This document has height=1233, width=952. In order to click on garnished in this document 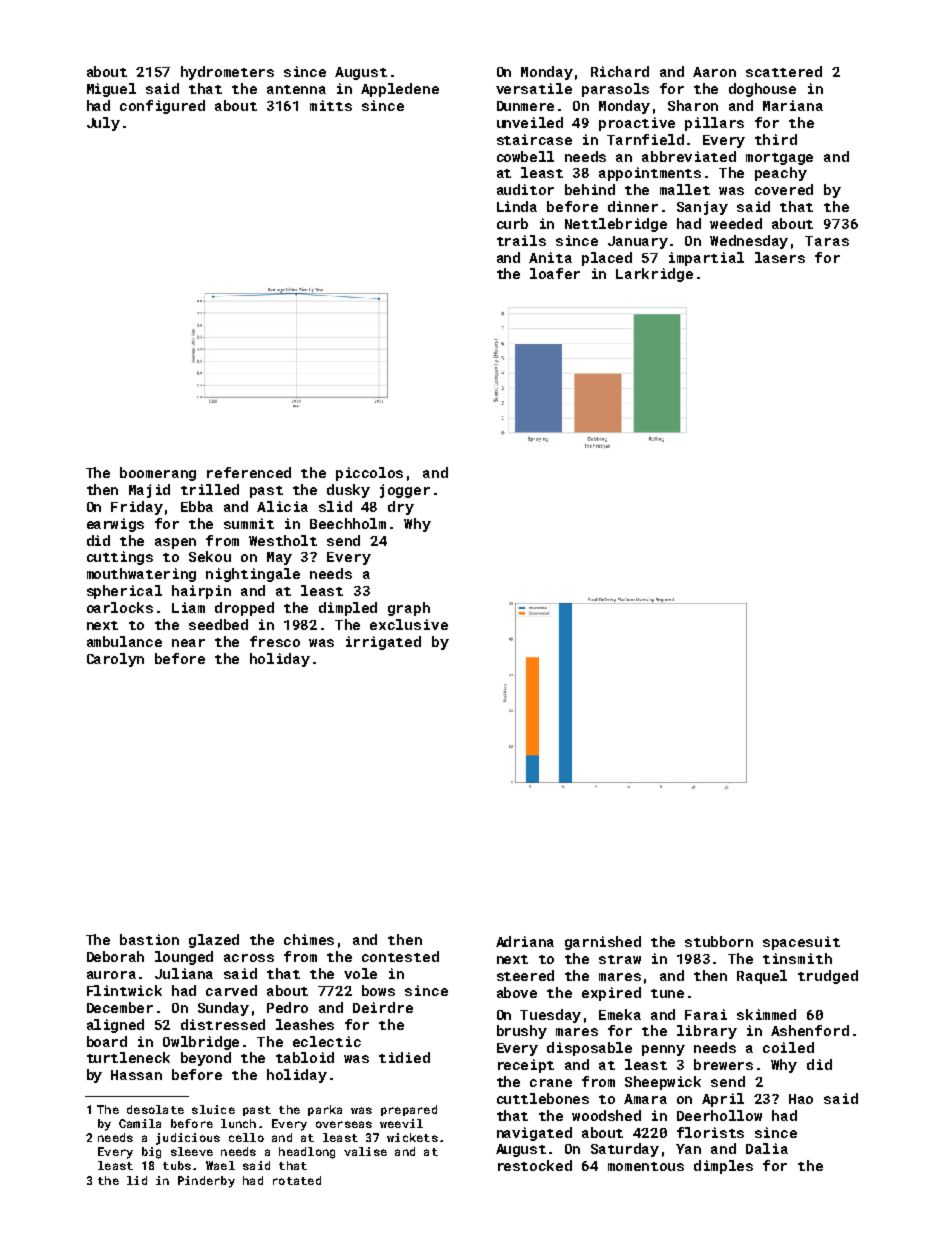, I will do `click(603, 943)`.
